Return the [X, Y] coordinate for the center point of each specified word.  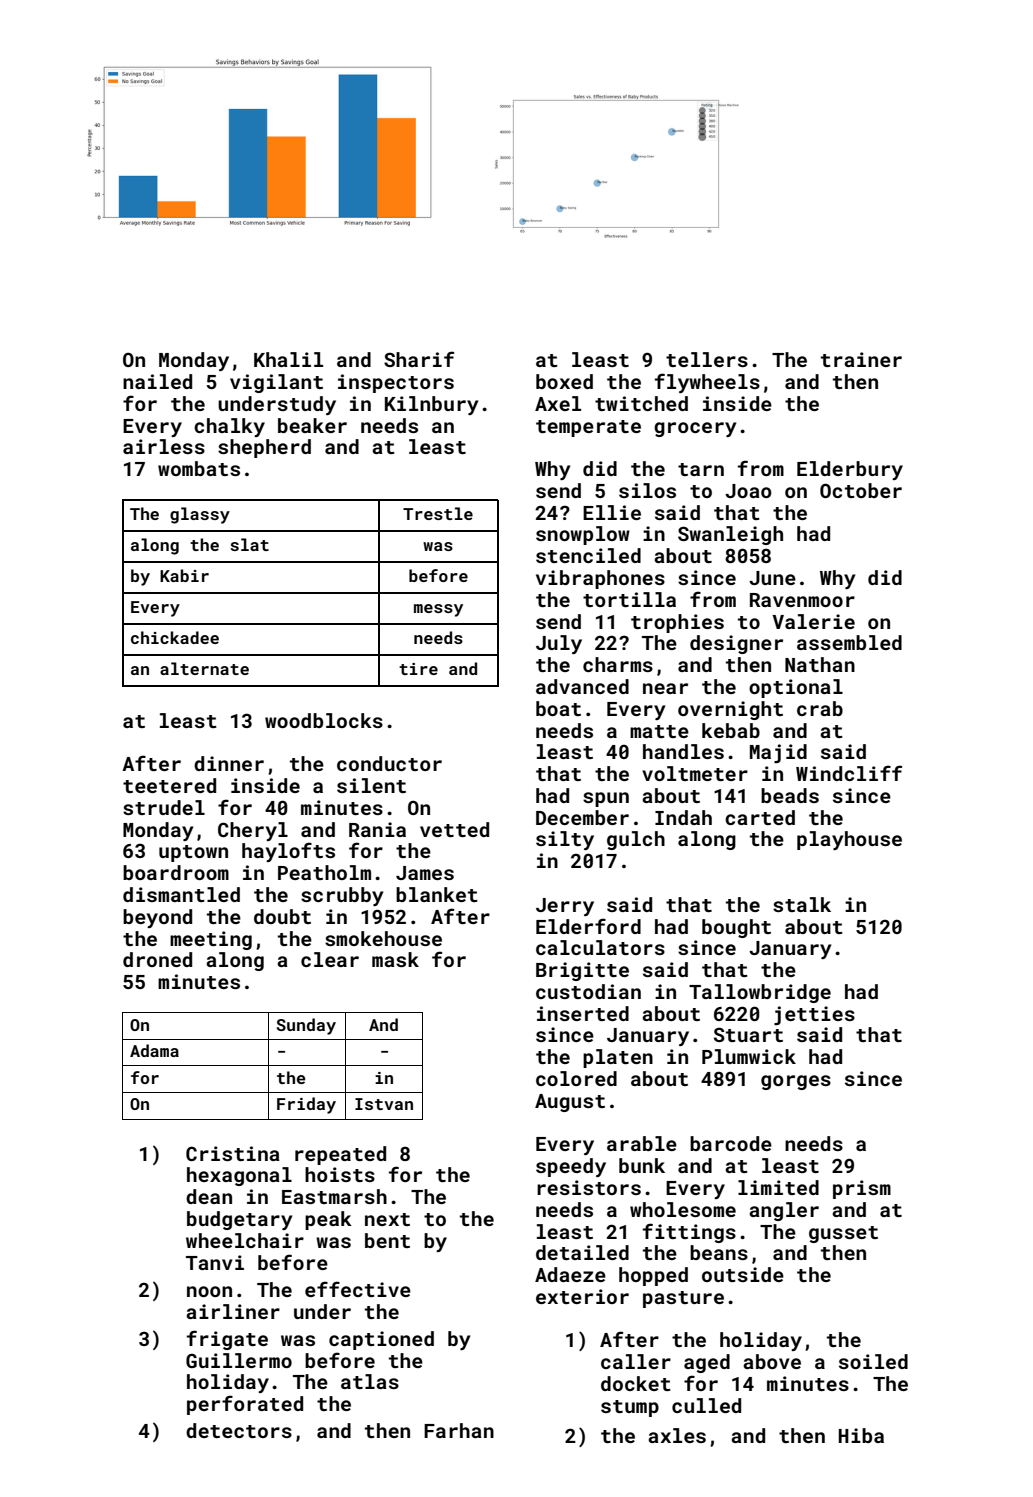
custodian [588, 991]
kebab [731, 730]
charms [618, 664]
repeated [340, 1155]
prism [862, 1189]
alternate [204, 668]
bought [736, 928]
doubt [282, 916]
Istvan [384, 1104]
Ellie [612, 512]
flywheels [707, 383]
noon [209, 1291]
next [387, 1219]
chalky [229, 427]
